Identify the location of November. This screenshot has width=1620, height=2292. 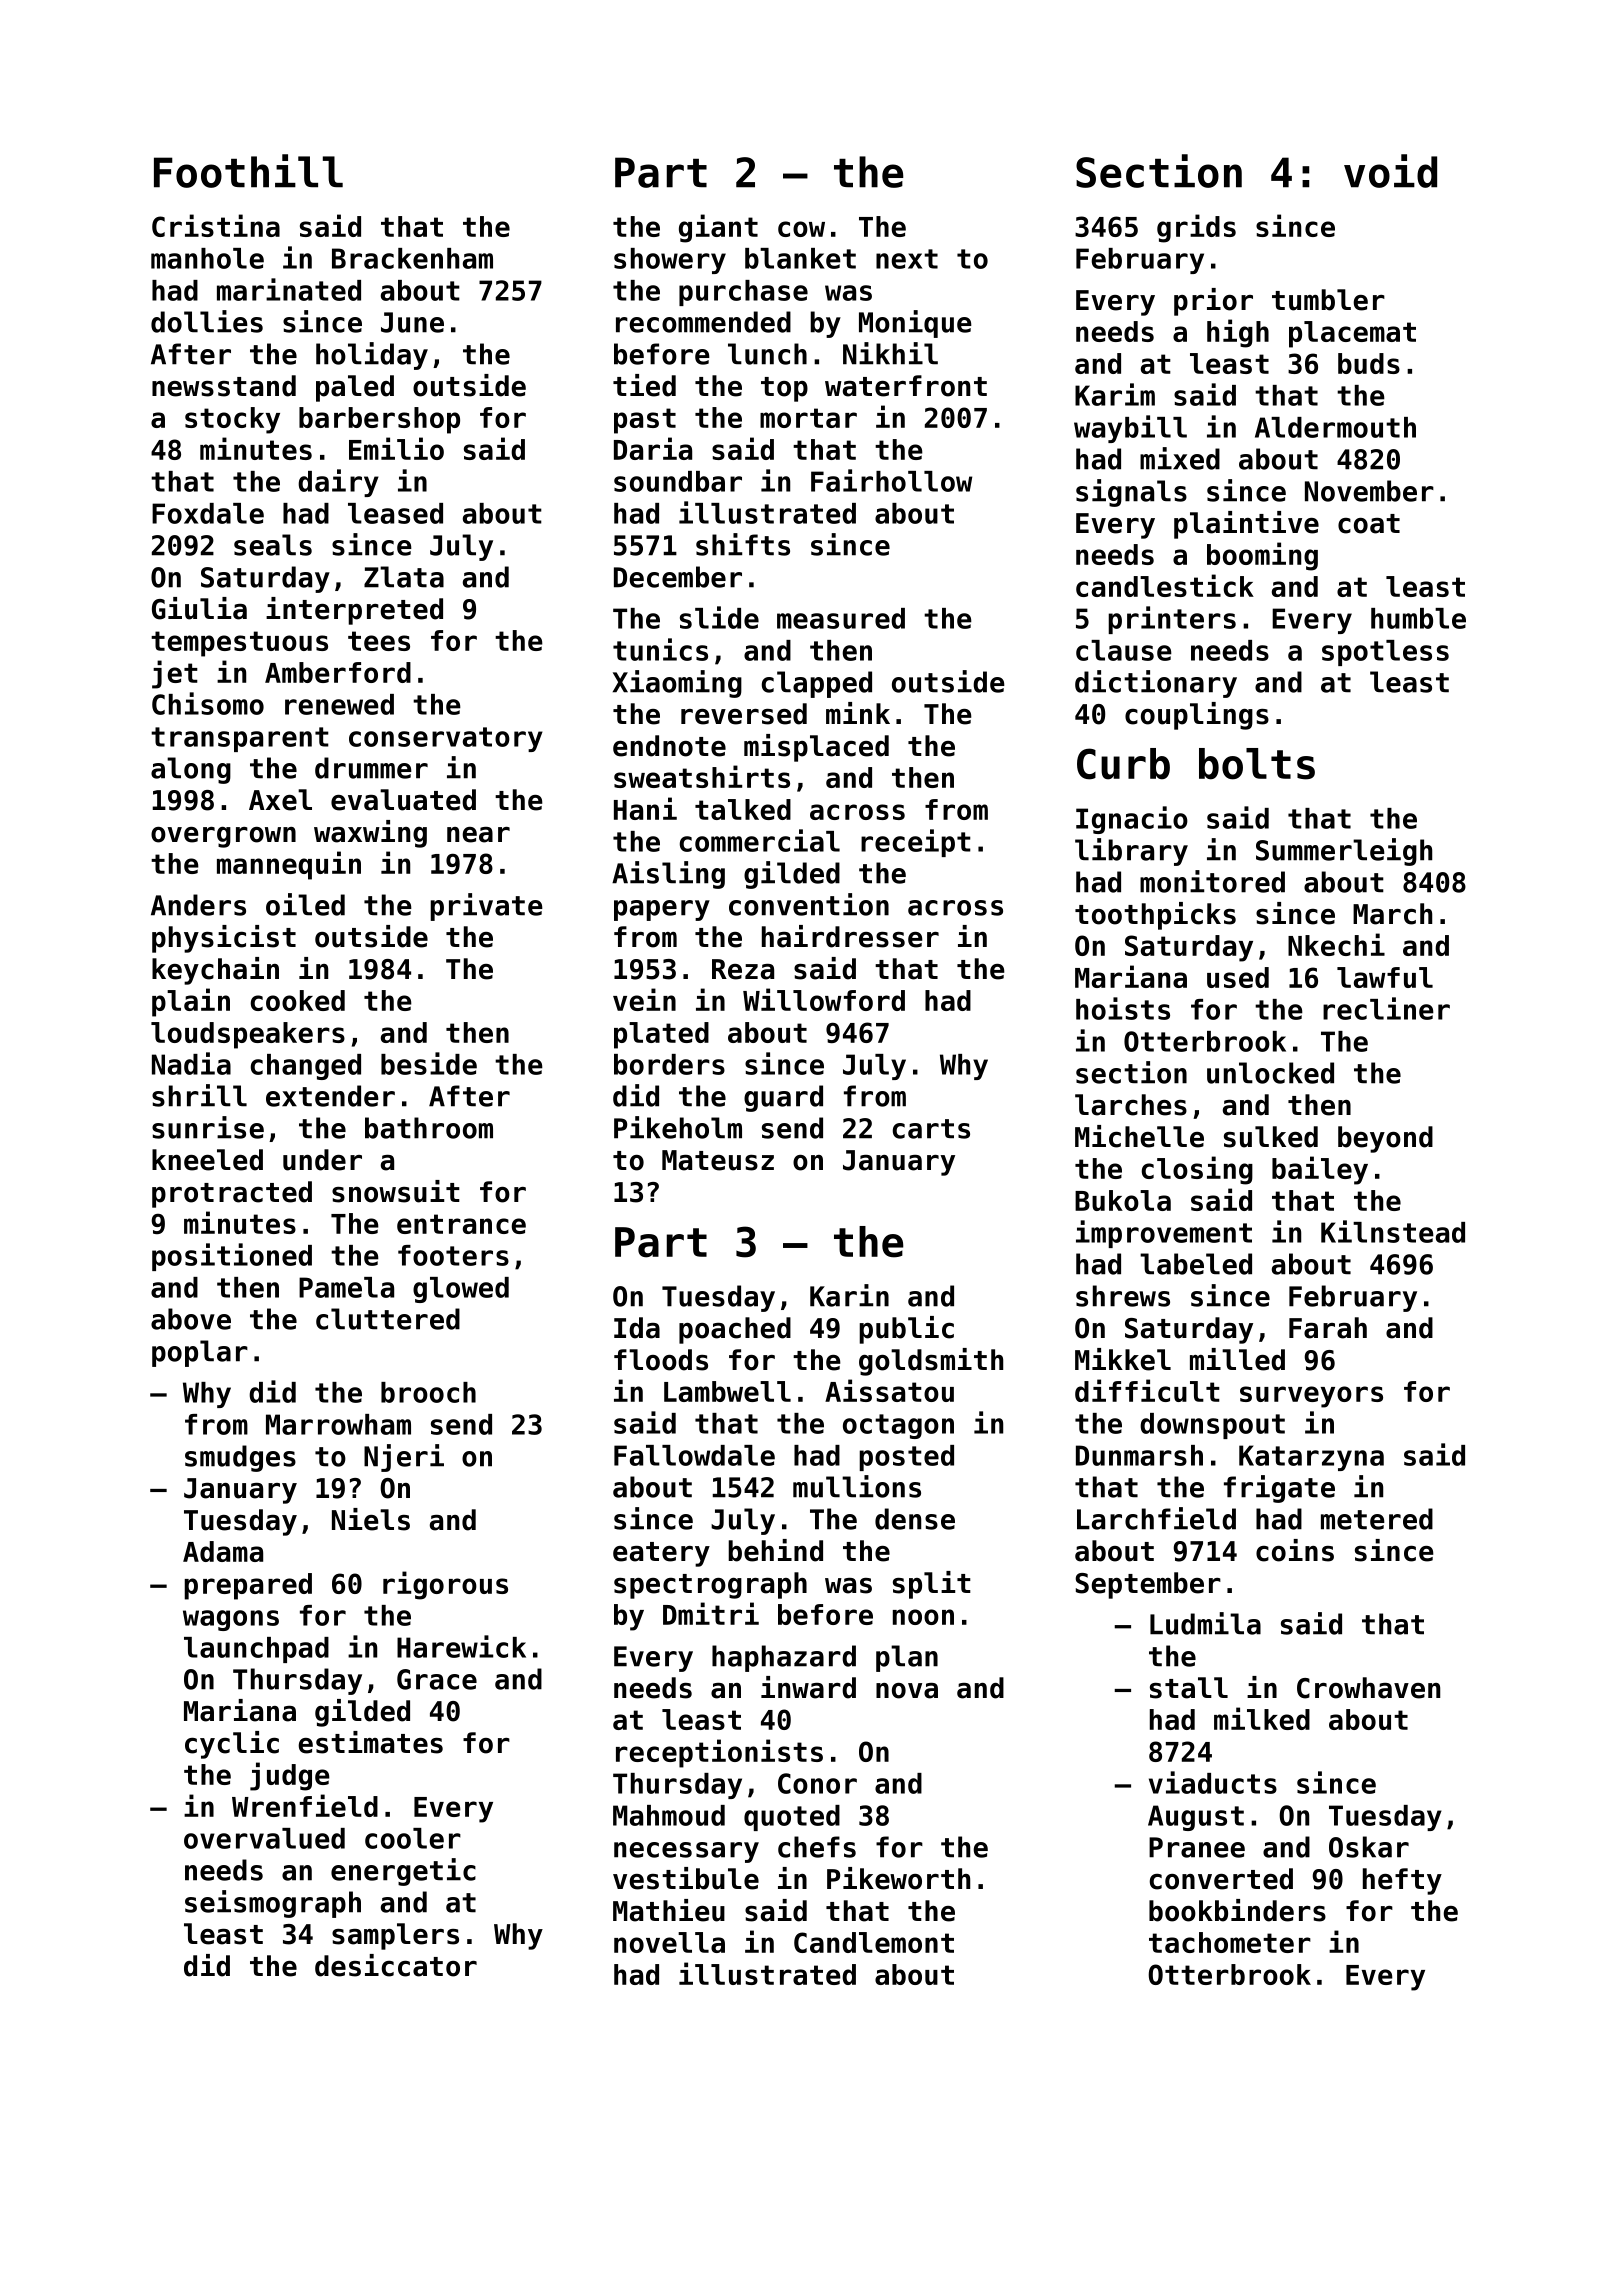
(1369, 491).
